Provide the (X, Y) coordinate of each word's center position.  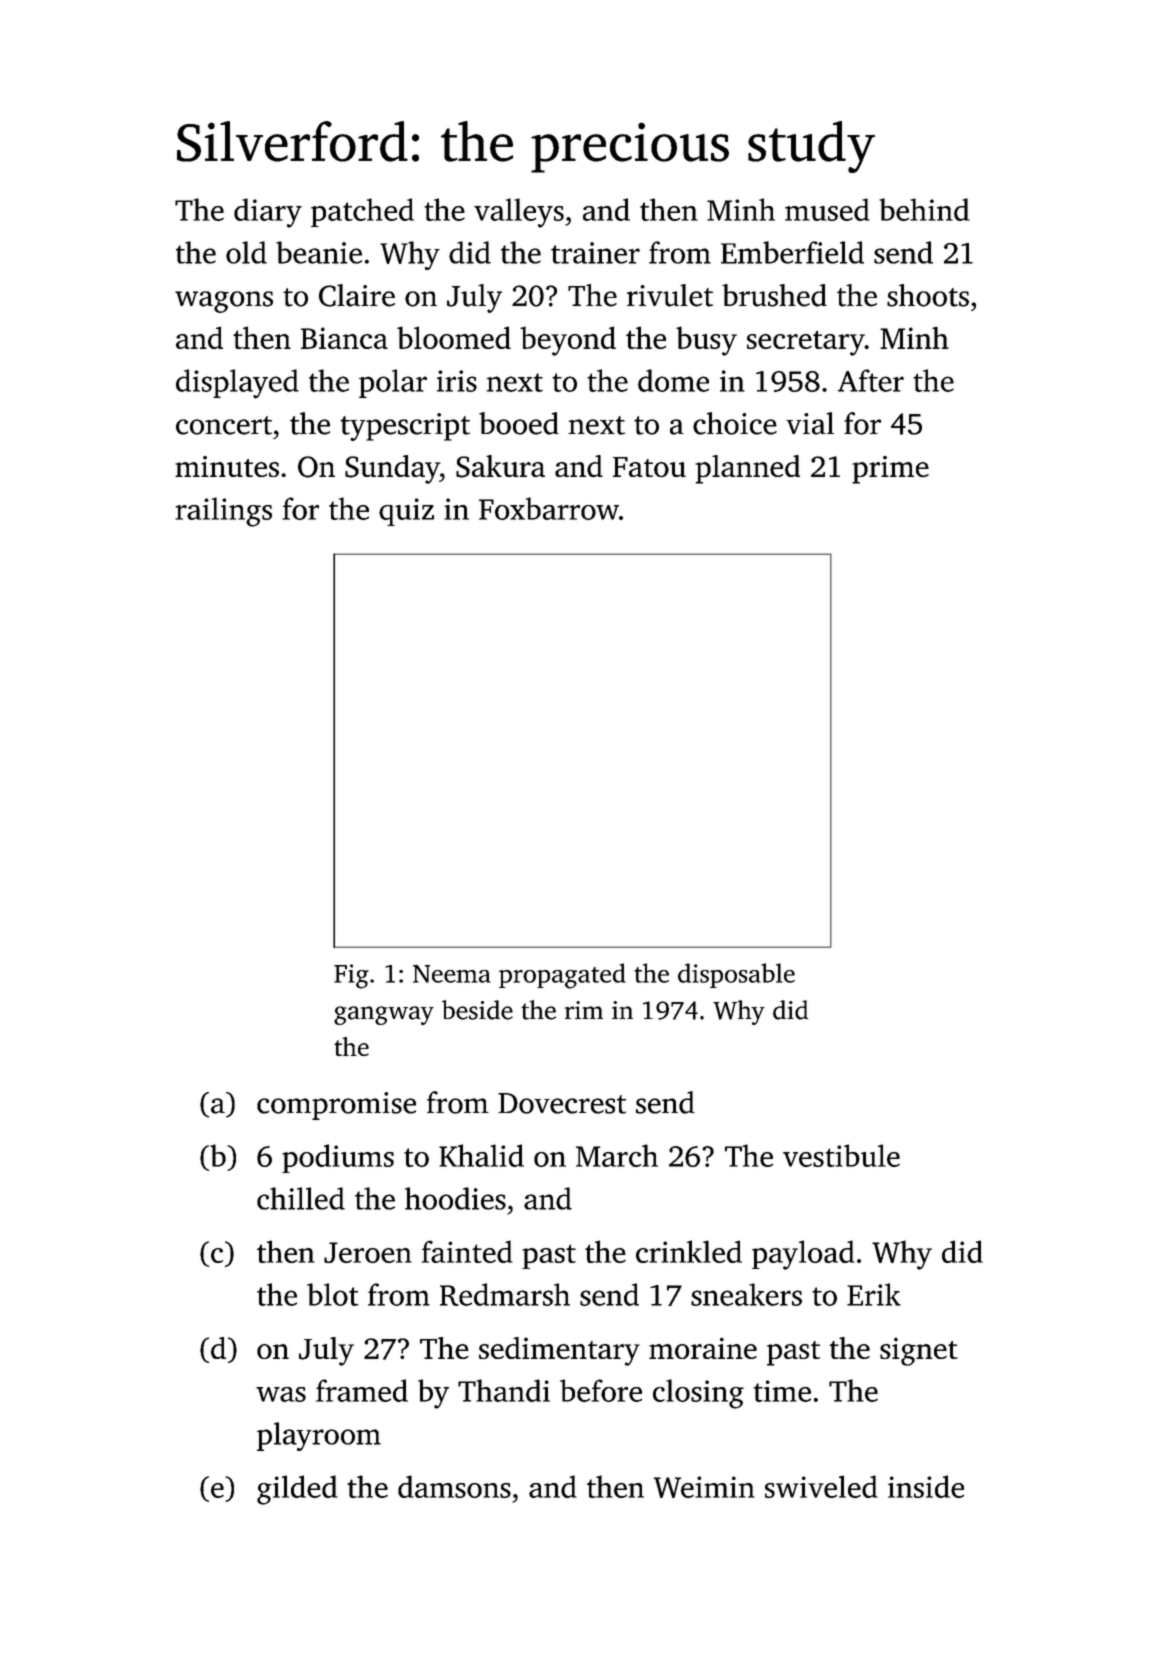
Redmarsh (505, 1294)
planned (747, 469)
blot (333, 1294)
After (871, 380)
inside (926, 1486)
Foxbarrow (549, 508)
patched (362, 212)
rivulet (670, 295)
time (782, 1391)
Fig (351, 976)
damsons (454, 1486)
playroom (319, 1436)
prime (890, 470)
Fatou (649, 467)
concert (224, 425)
